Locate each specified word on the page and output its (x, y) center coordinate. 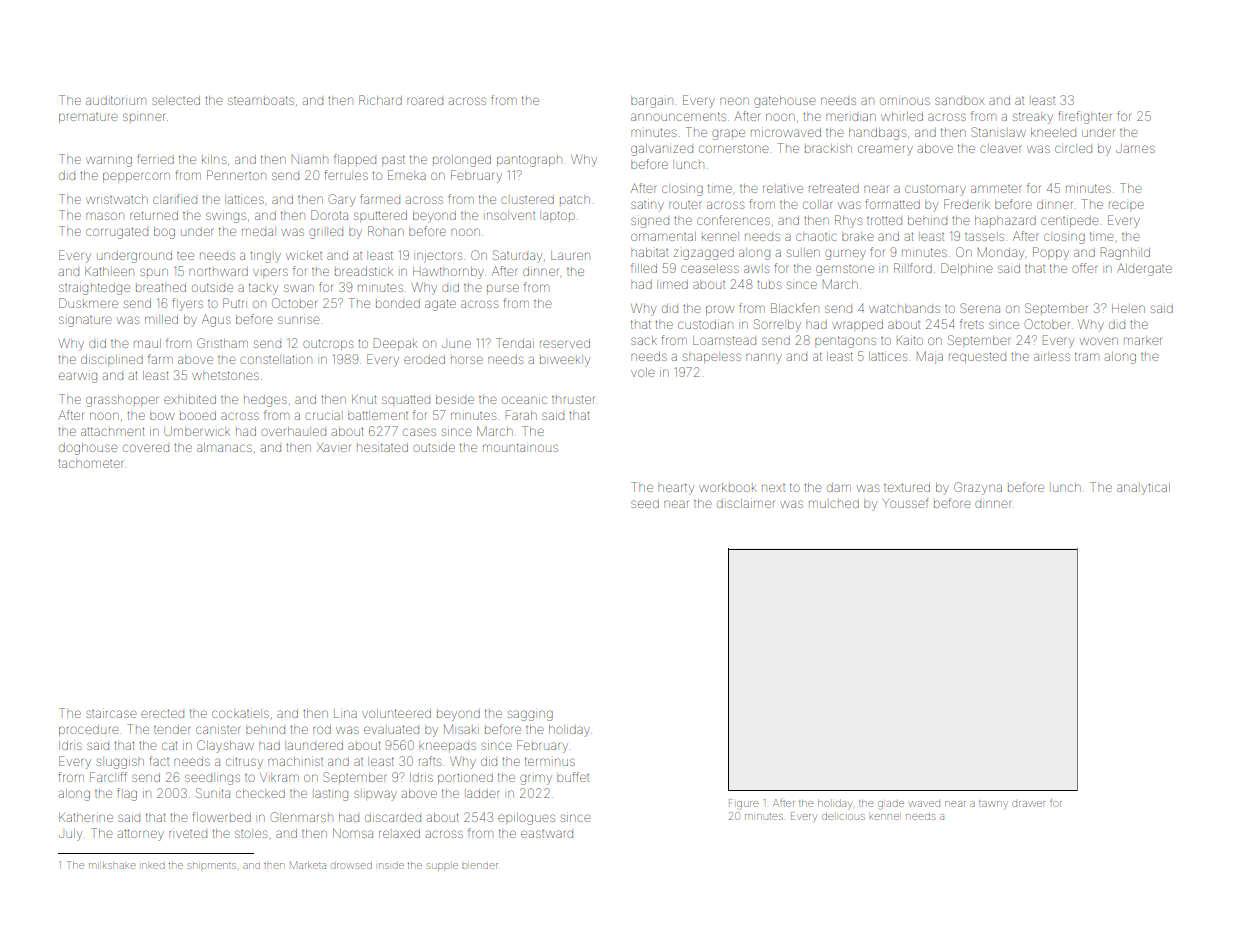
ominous (905, 101)
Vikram (279, 777)
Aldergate (1144, 270)
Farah (521, 415)
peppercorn (136, 177)
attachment (112, 431)
